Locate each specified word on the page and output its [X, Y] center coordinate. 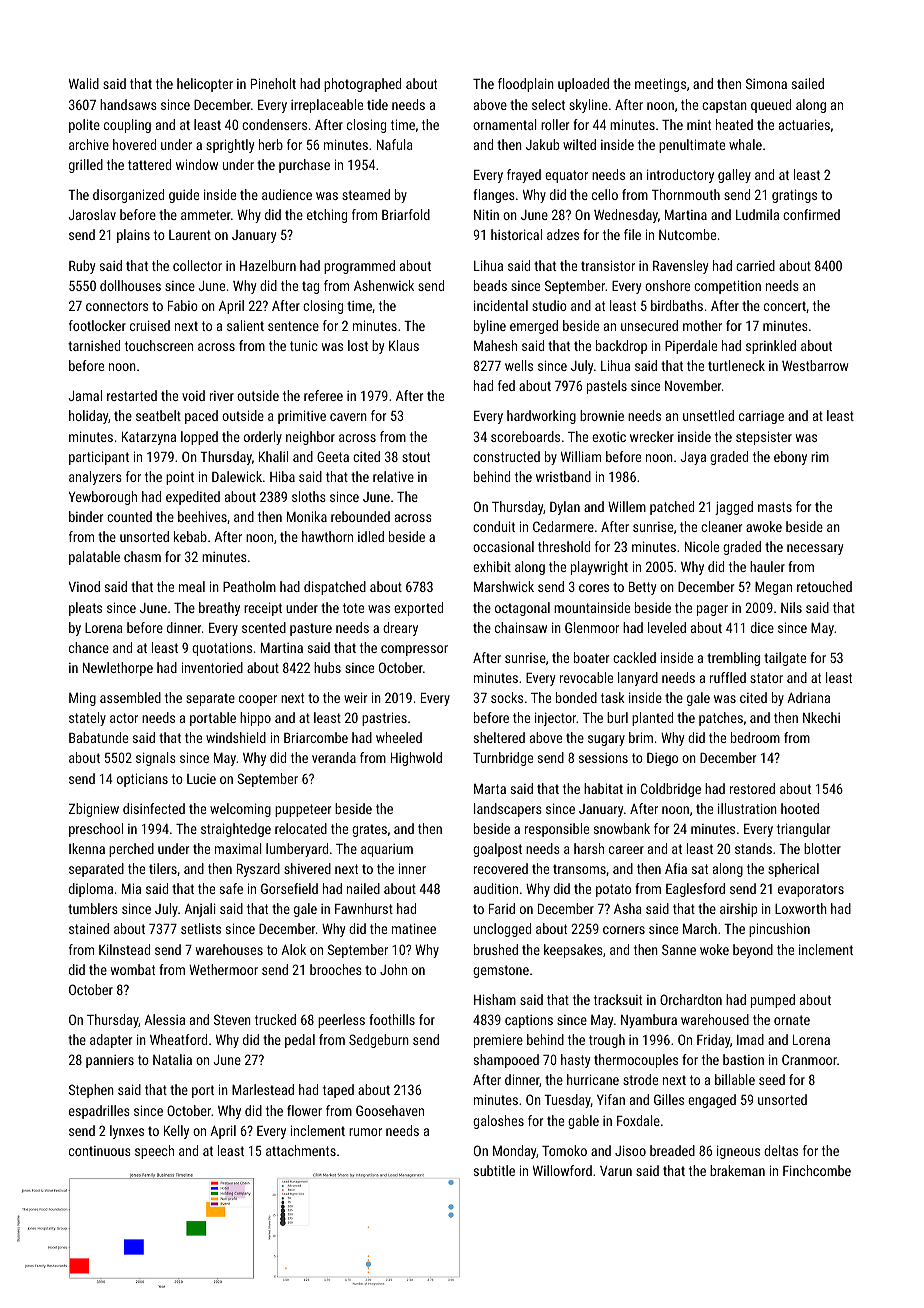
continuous [100, 1151]
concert [785, 306]
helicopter [205, 85]
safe [231, 888]
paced [201, 417]
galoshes [498, 1122]
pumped [773, 1001]
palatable [94, 558]
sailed [808, 83]
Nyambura [649, 1021]
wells [519, 365]
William [581, 456]
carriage [761, 417]
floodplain [526, 85]
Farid [502, 908]
